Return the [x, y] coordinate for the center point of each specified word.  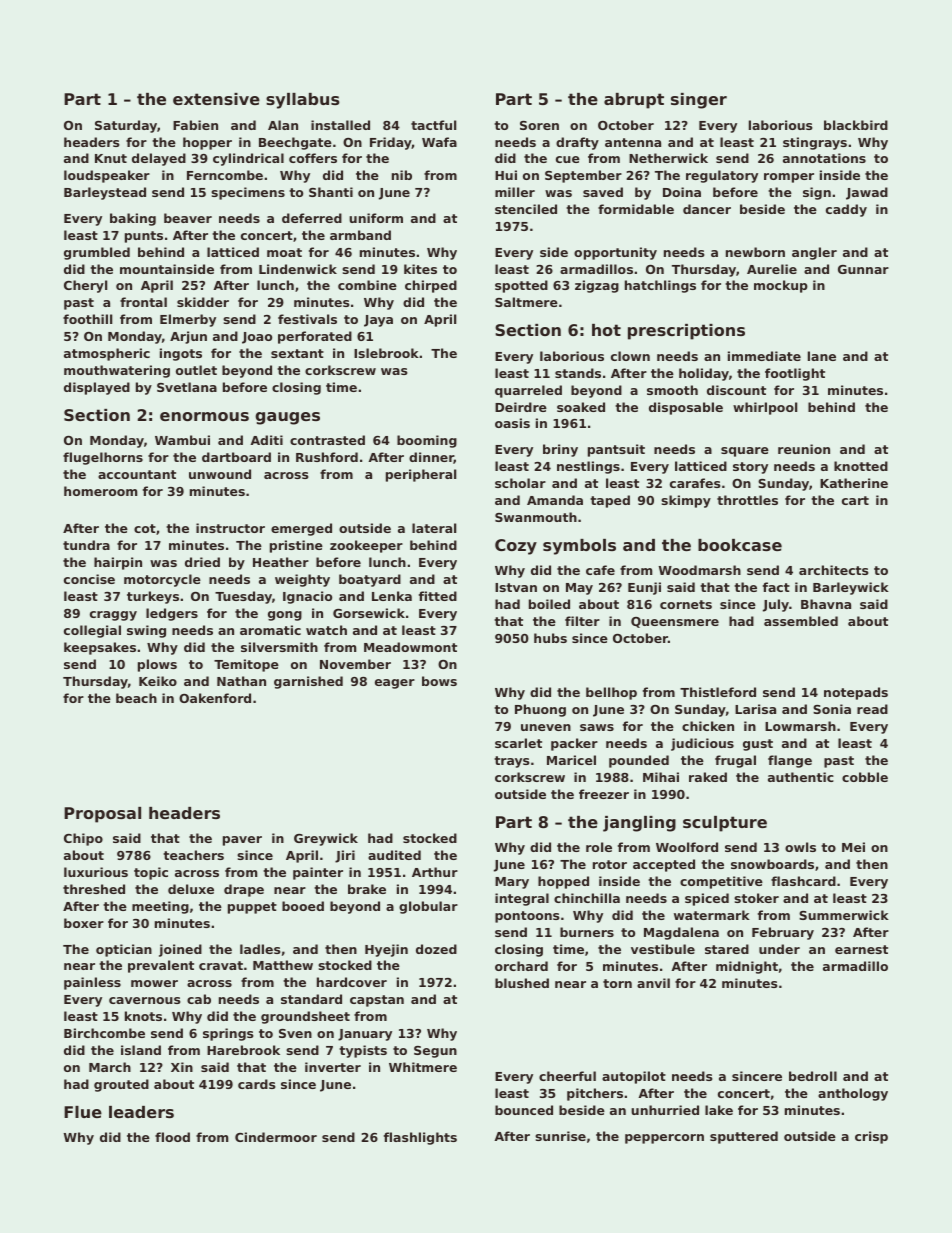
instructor [230, 528]
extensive [216, 99]
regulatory [722, 176]
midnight [747, 967]
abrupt [634, 101]
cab [199, 999]
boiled [549, 604]
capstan [377, 1001]
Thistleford [718, 692]
